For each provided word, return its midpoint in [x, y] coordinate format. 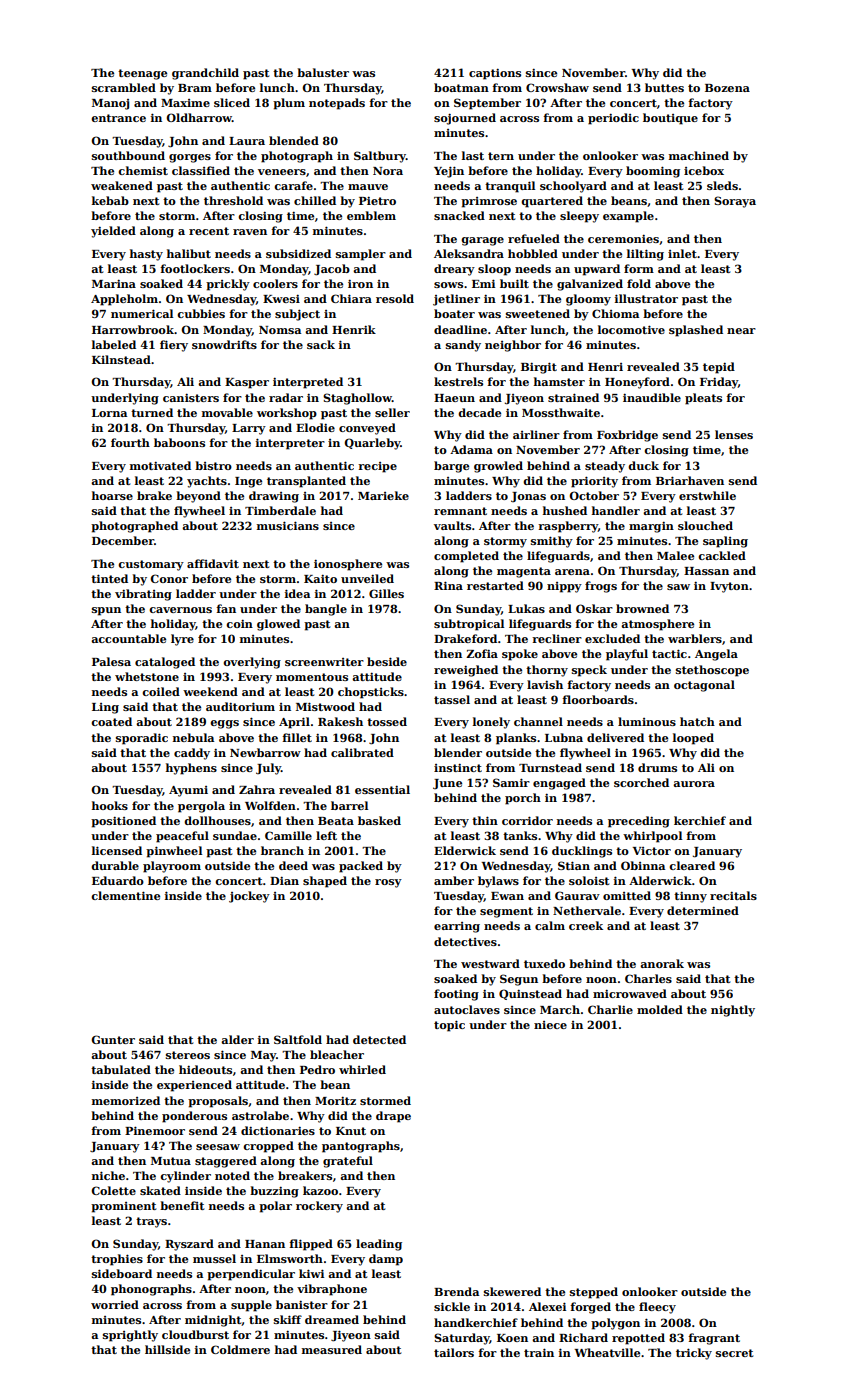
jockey [249, 897]
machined [699, 155]
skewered [512, 1291]
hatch [697, 721]
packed [361, 867]
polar [275, 1207]
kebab [110, 200]
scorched [641, 782]
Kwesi [281, 299]
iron [360, 284]
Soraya [735, 202]
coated [111, 721]
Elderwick [465, 850]
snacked [459, 215]
